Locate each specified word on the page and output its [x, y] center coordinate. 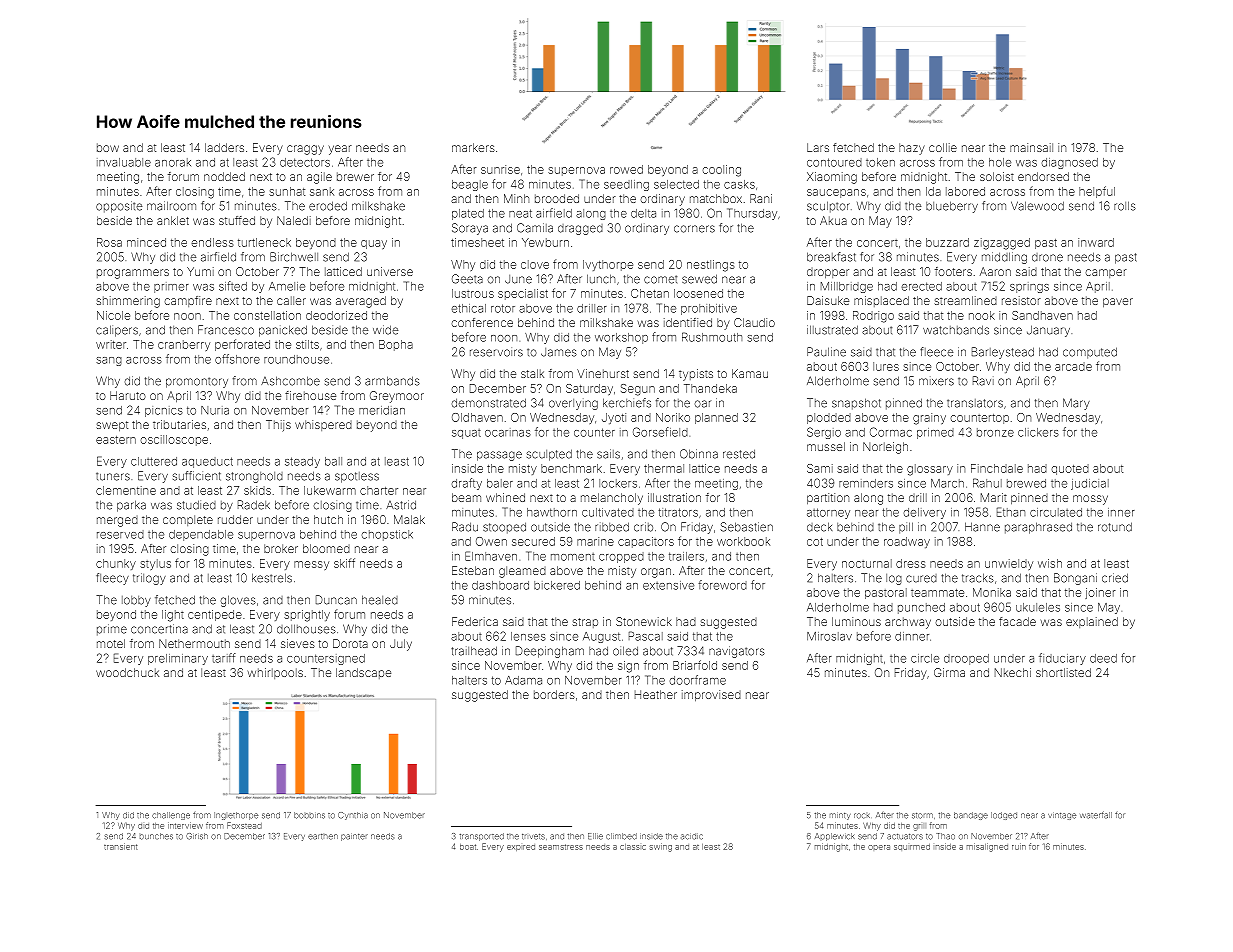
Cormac [891, 432]
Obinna [699, 454]
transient [120, 846]
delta [643, 213]
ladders [224, 147]
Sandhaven [1042, 315]
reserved [120, 534]
